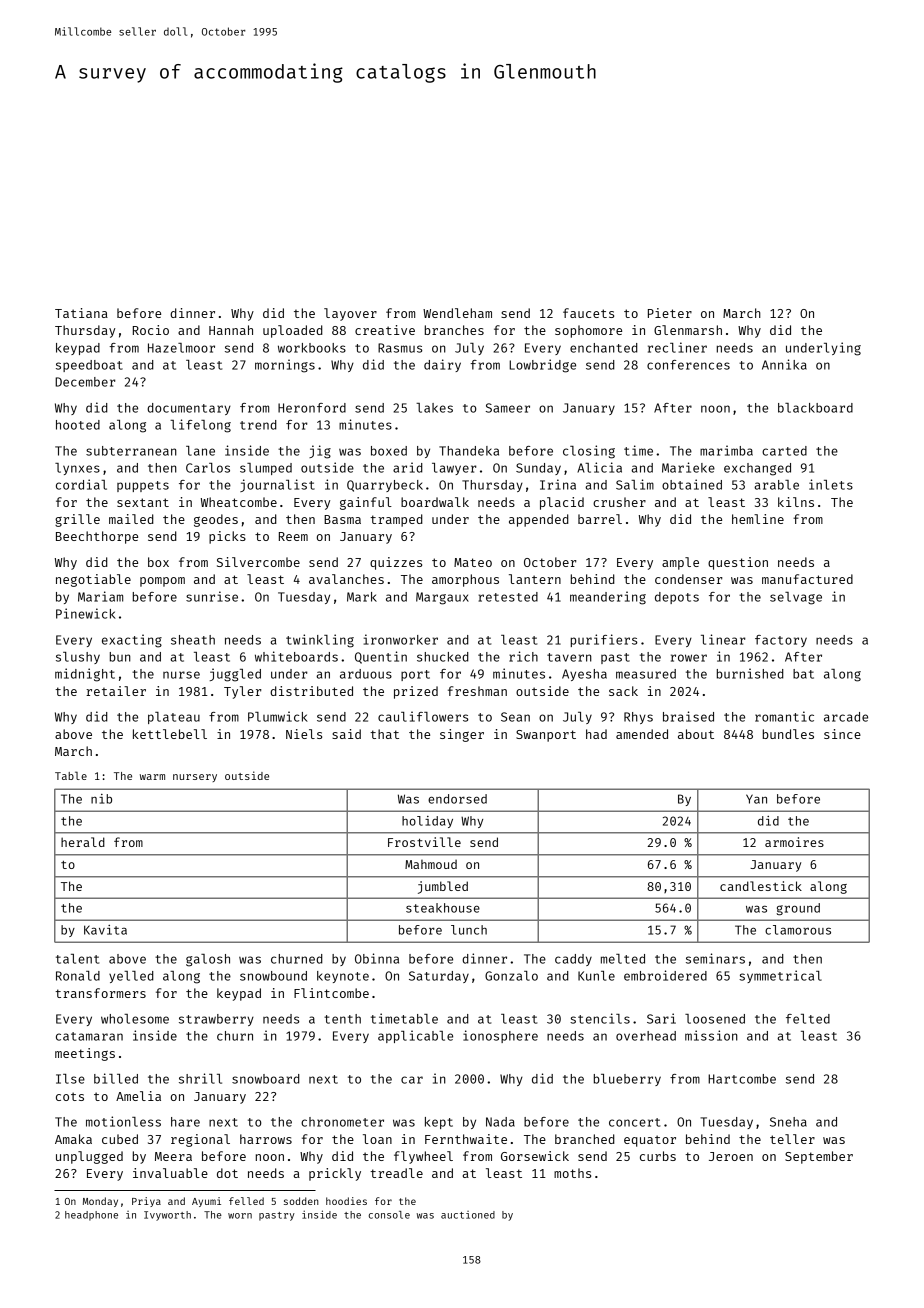 The height and width of the screenshot is (1308, 924). Describe the element at coordinates (798, 930) in the screenshot. I see `clamorous` at that location.
